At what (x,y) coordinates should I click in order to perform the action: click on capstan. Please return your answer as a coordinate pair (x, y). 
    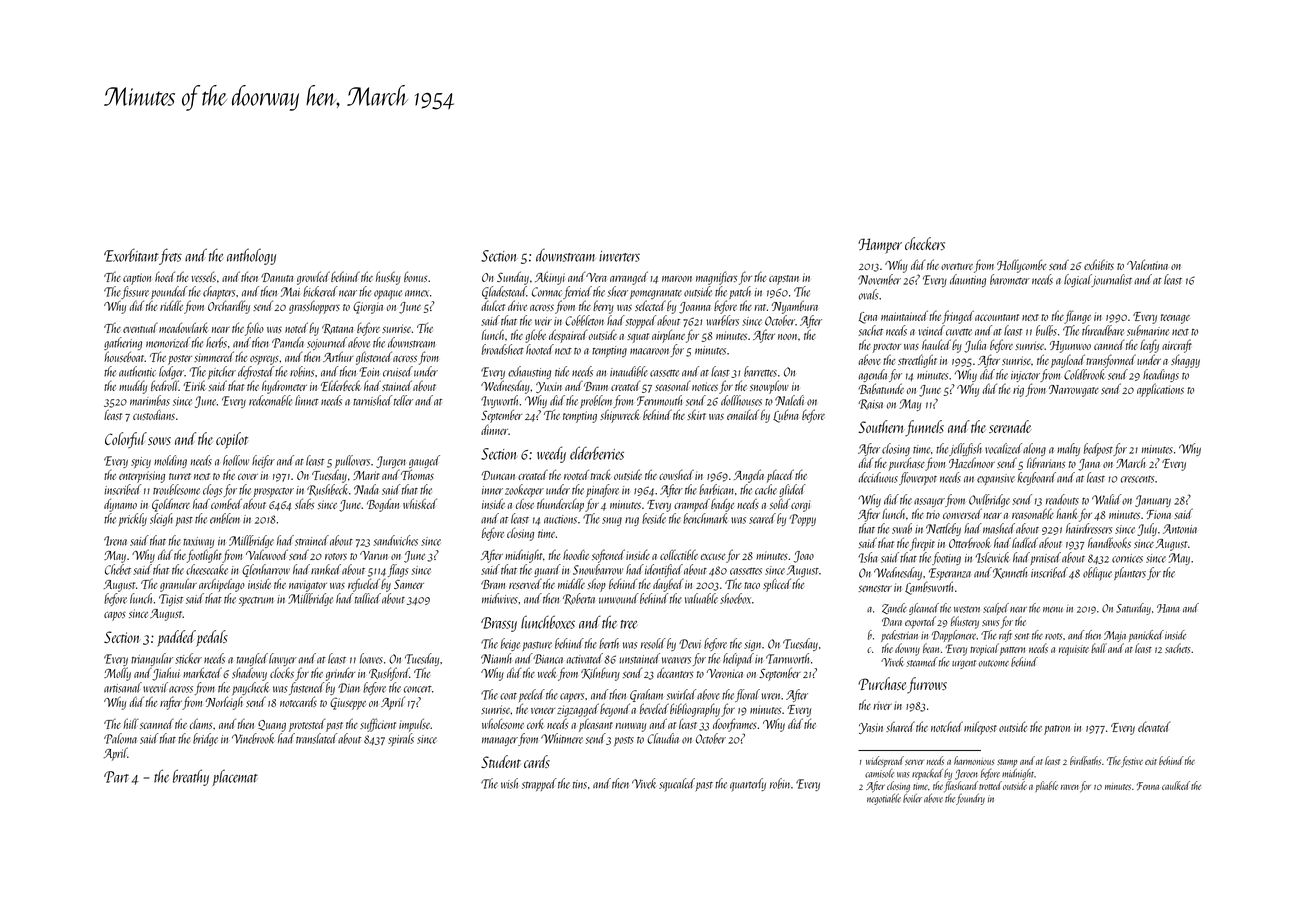
    Looking at the image, I should click on (784, 280).
